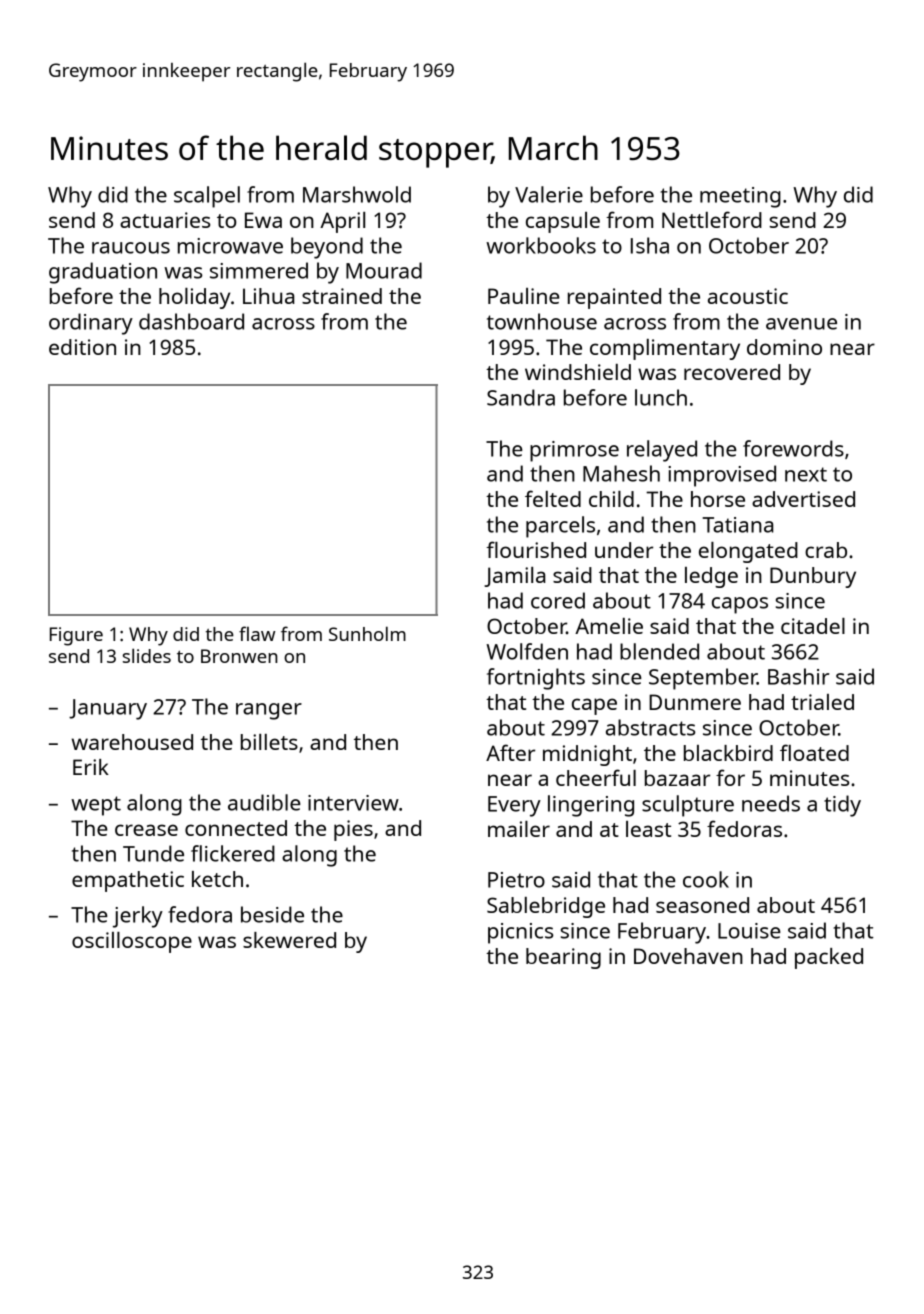 Image resolution: width=924 pixels, height=1314 pixels. I want to click on scalpel, so click(207, 197).
